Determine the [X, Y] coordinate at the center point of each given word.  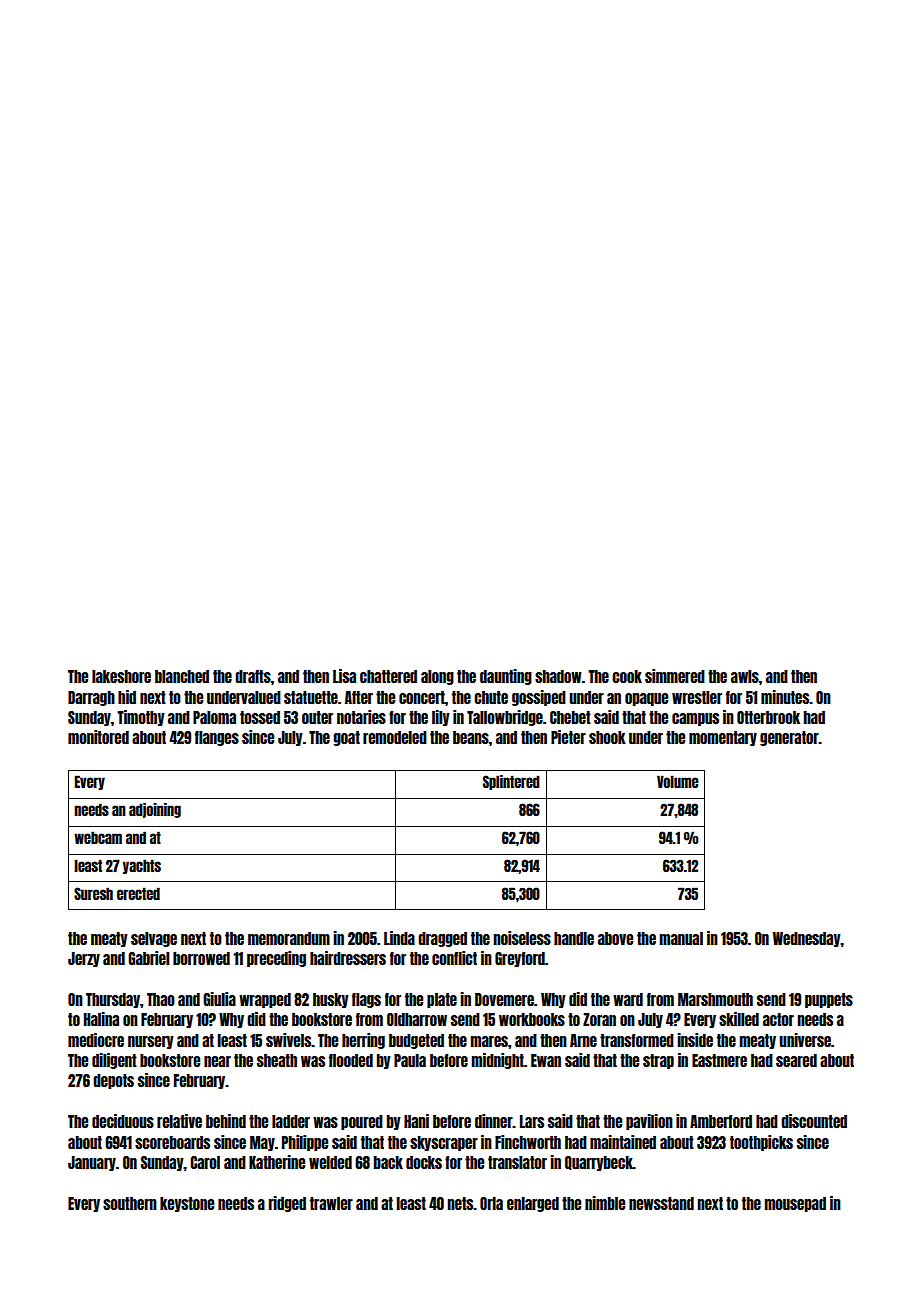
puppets [829, 1000]
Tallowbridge [505, 718]
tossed [260, 717]
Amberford [721, 1121]
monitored [98, 737]
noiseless [522, 938]
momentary [723, 738]
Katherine [277, 1162]
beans [471, 737]
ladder [291, 1121]
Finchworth [528, 1142]
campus [695, 719]
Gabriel [148, 958]
